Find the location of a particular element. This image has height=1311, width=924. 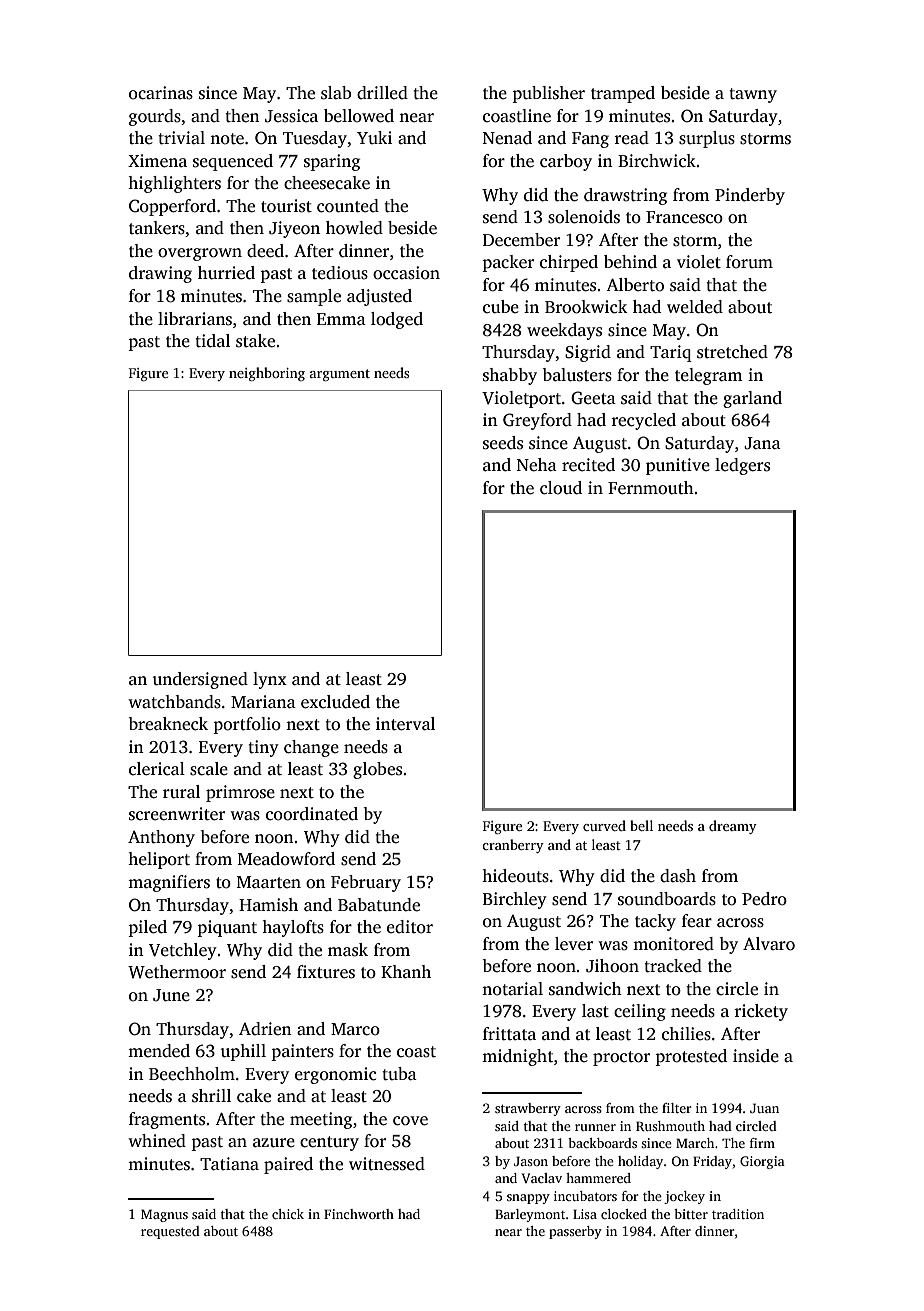

chilies is located at coordinates (686, 1034).
